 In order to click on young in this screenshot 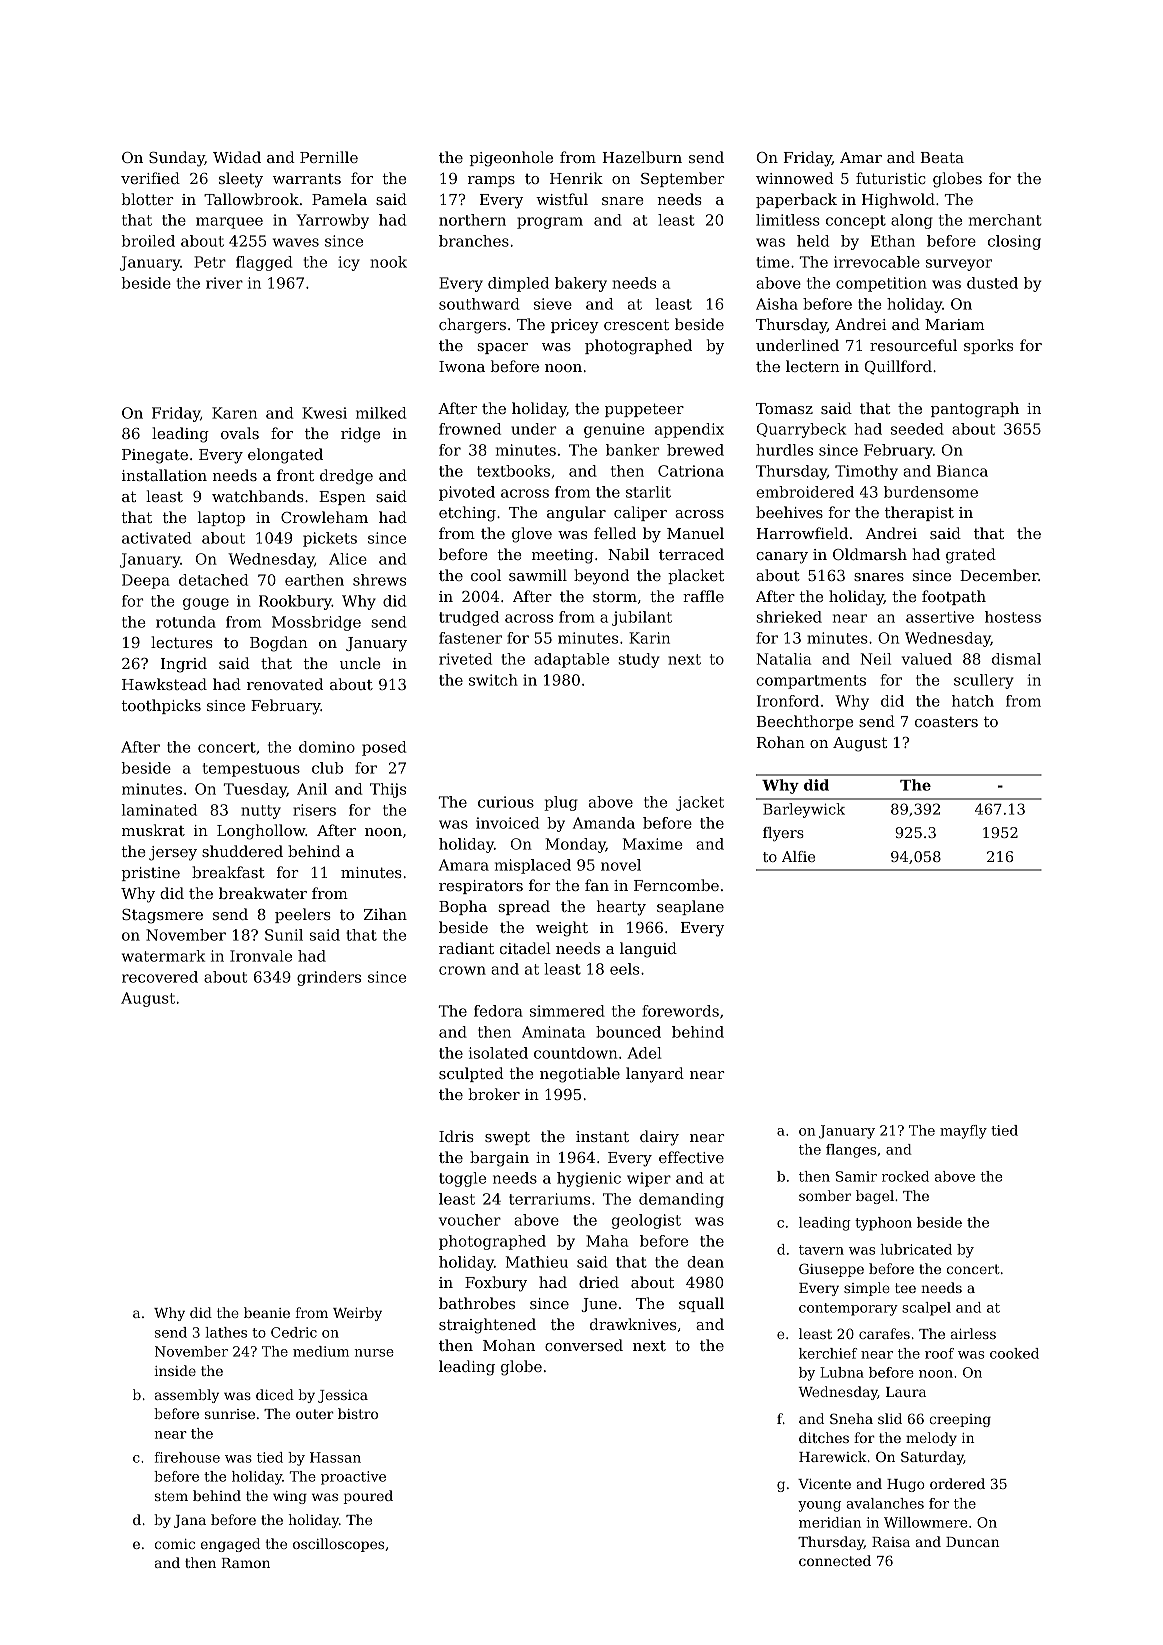, I will do `click(819, 1506)`.
